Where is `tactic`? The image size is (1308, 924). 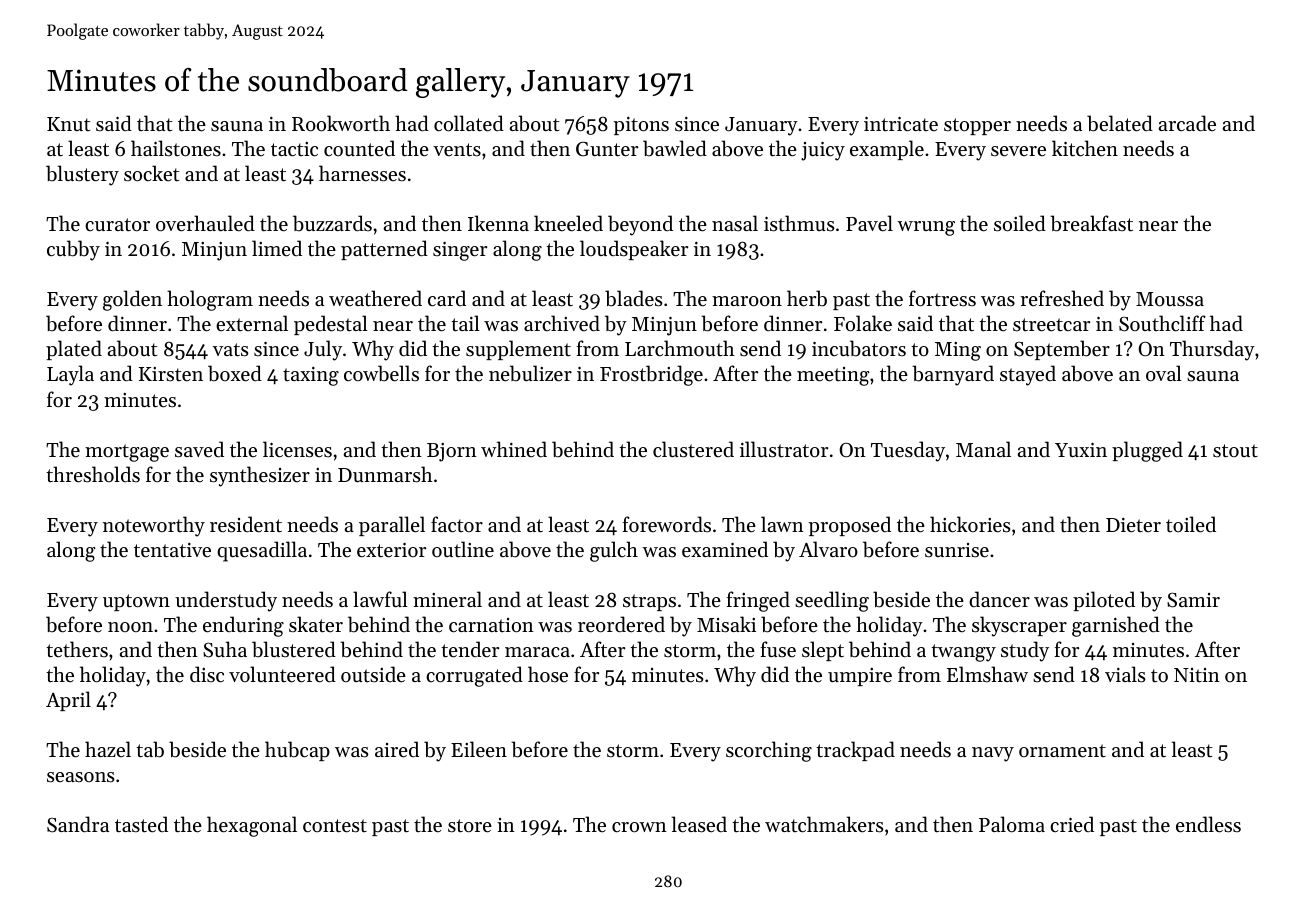
tactic is located at coordinates (294, 149).
